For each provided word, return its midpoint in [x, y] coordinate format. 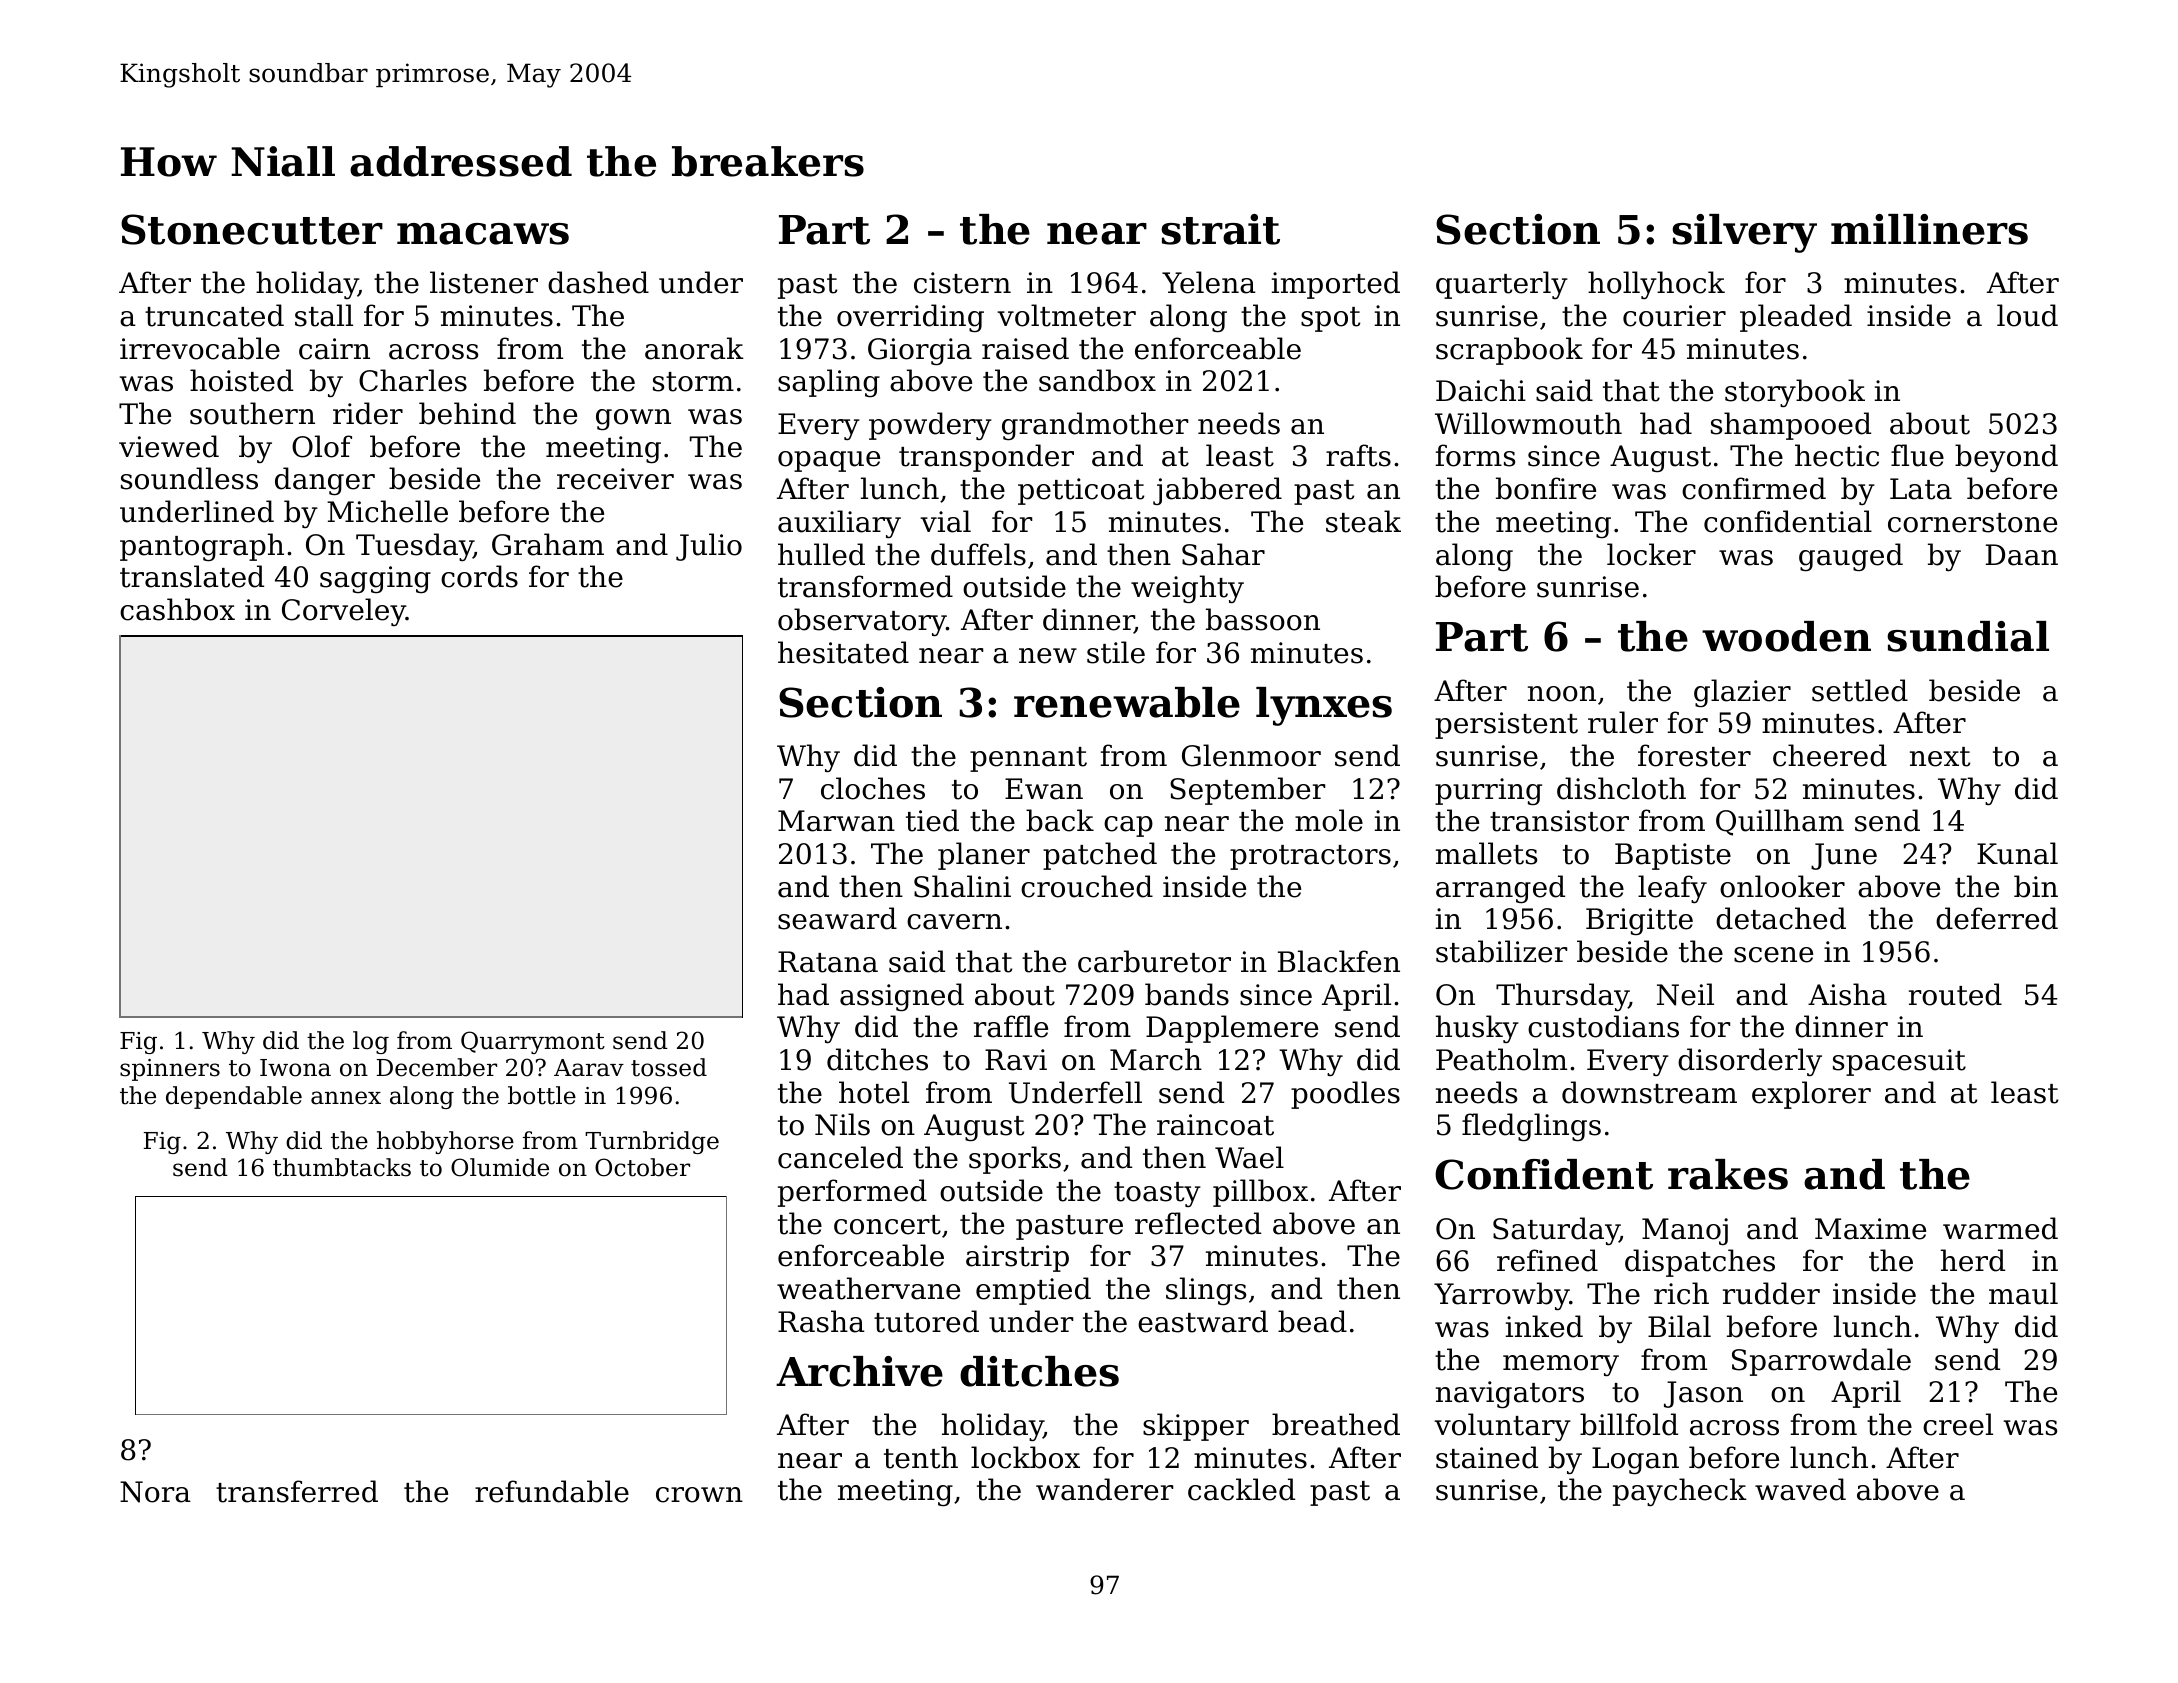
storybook [1795, 393]
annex [346, 1098]
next [1940, 757]
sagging [375, 579]
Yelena [1209, 282]
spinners [170, 1070]
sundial [1968, 636]
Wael [1249, 1157]
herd [1973, 1260]
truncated [214, 315]
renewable [1127, 702]
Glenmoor [1251, 755]
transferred [297, 1491]
